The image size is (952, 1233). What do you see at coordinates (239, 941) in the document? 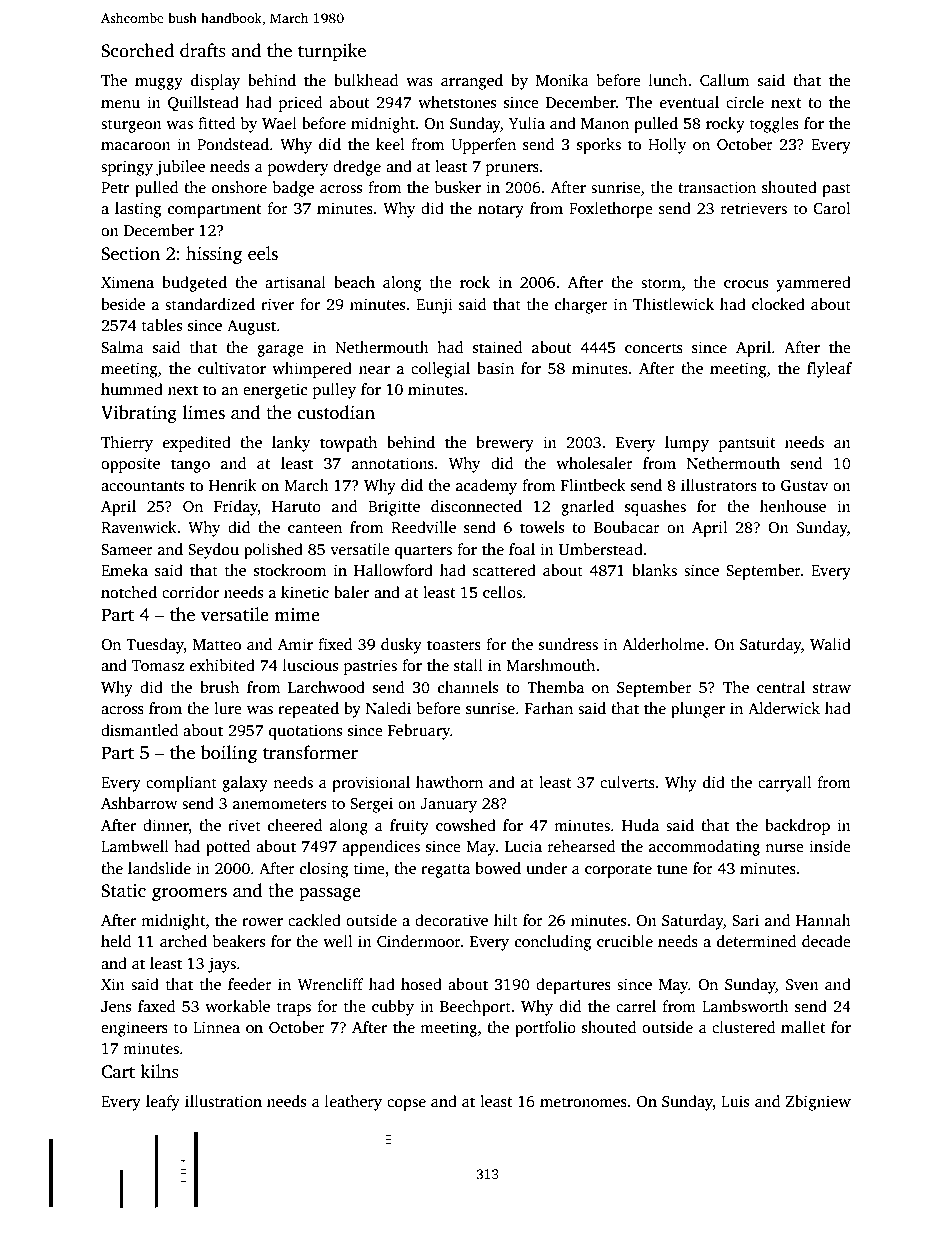
I see `beakers` at bounding box center [239, 941].
